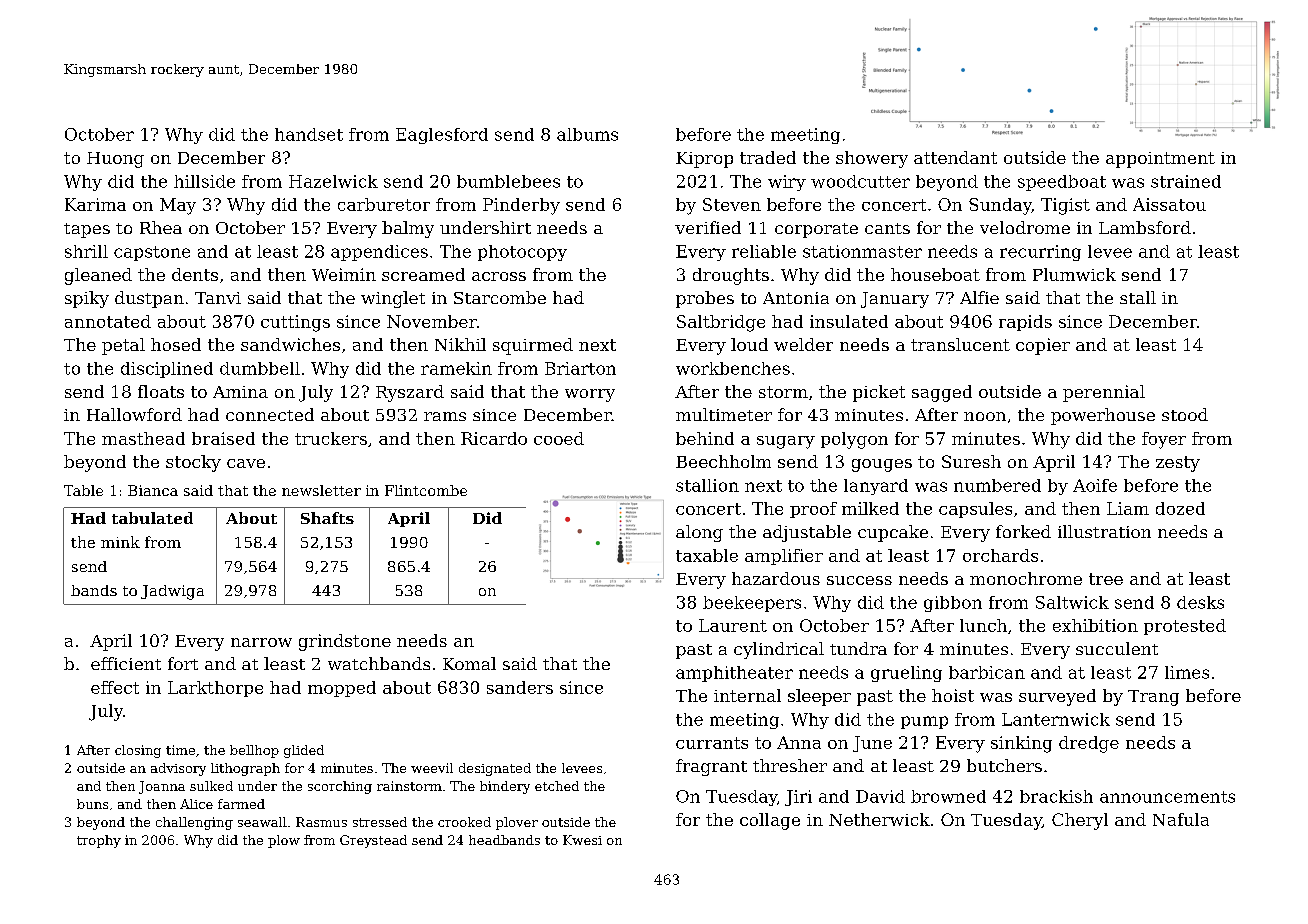 Image resolution: width=1308 pixels, height=924 pixels. Describe the element at coordinates (522, 253) in the screenshot. I see `photocopy` at that location.
